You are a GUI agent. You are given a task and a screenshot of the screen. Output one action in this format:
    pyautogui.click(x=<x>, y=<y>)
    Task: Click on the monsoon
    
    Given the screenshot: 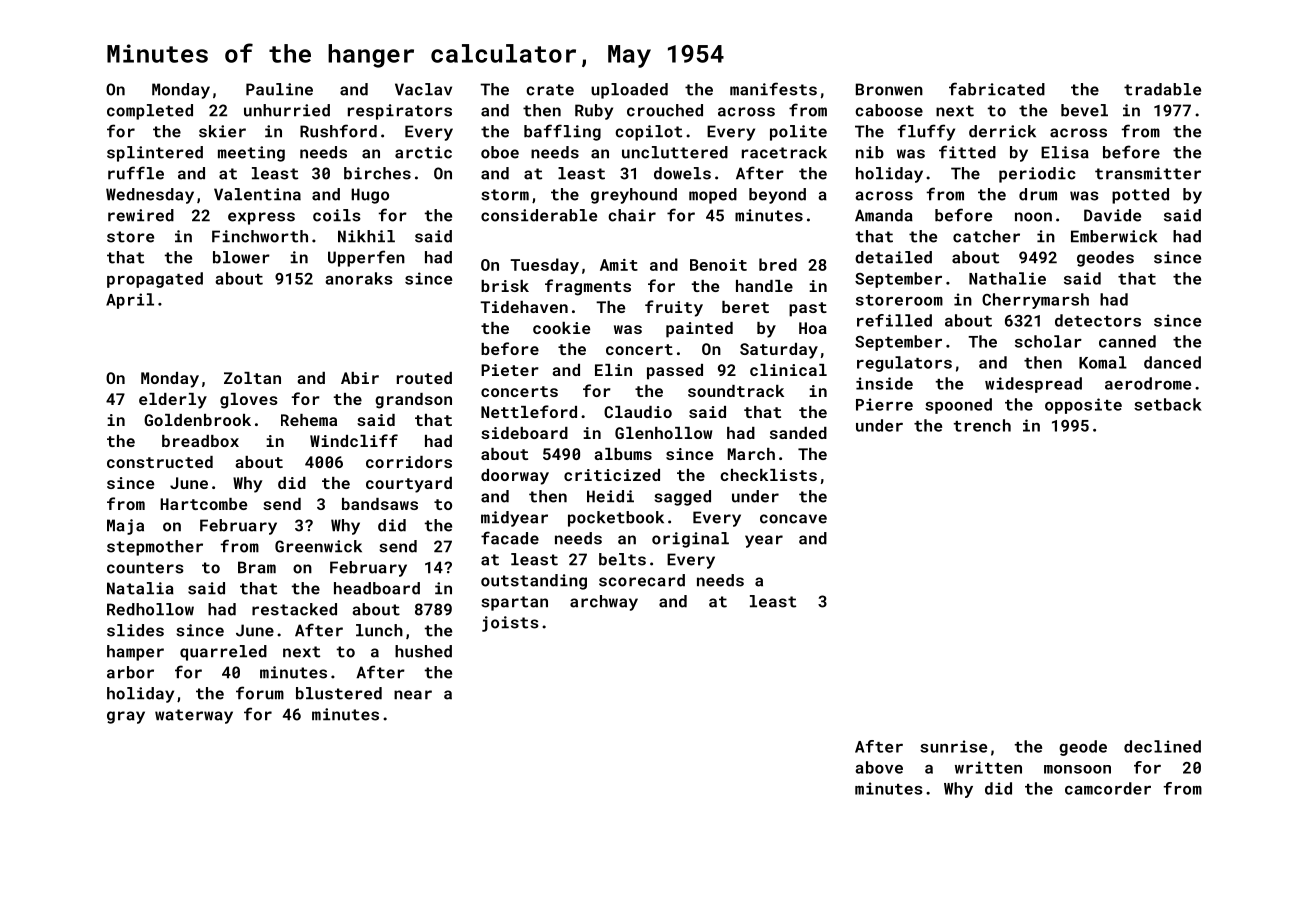 What is the action you would take?
    pyautogui.click(x=1077, y=769)
